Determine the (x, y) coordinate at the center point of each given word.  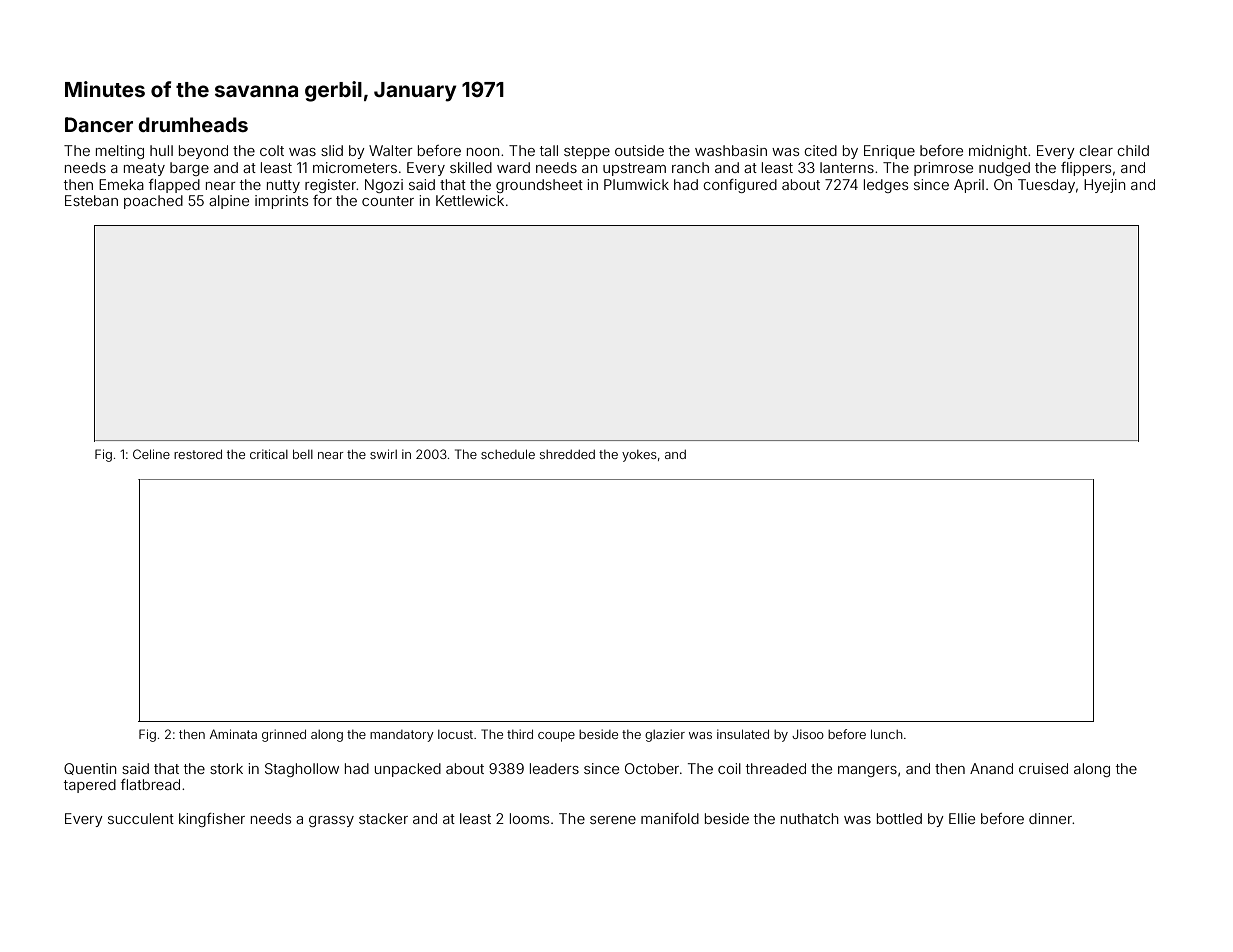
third (520, 734)
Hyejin (1104, 186)
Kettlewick (470, 200)
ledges (886, 186)
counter (388, 201)
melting (120, 152)
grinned (284, 735)
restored (198, 454)
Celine (151, 454)
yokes (639, 456)
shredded (567, 454)
